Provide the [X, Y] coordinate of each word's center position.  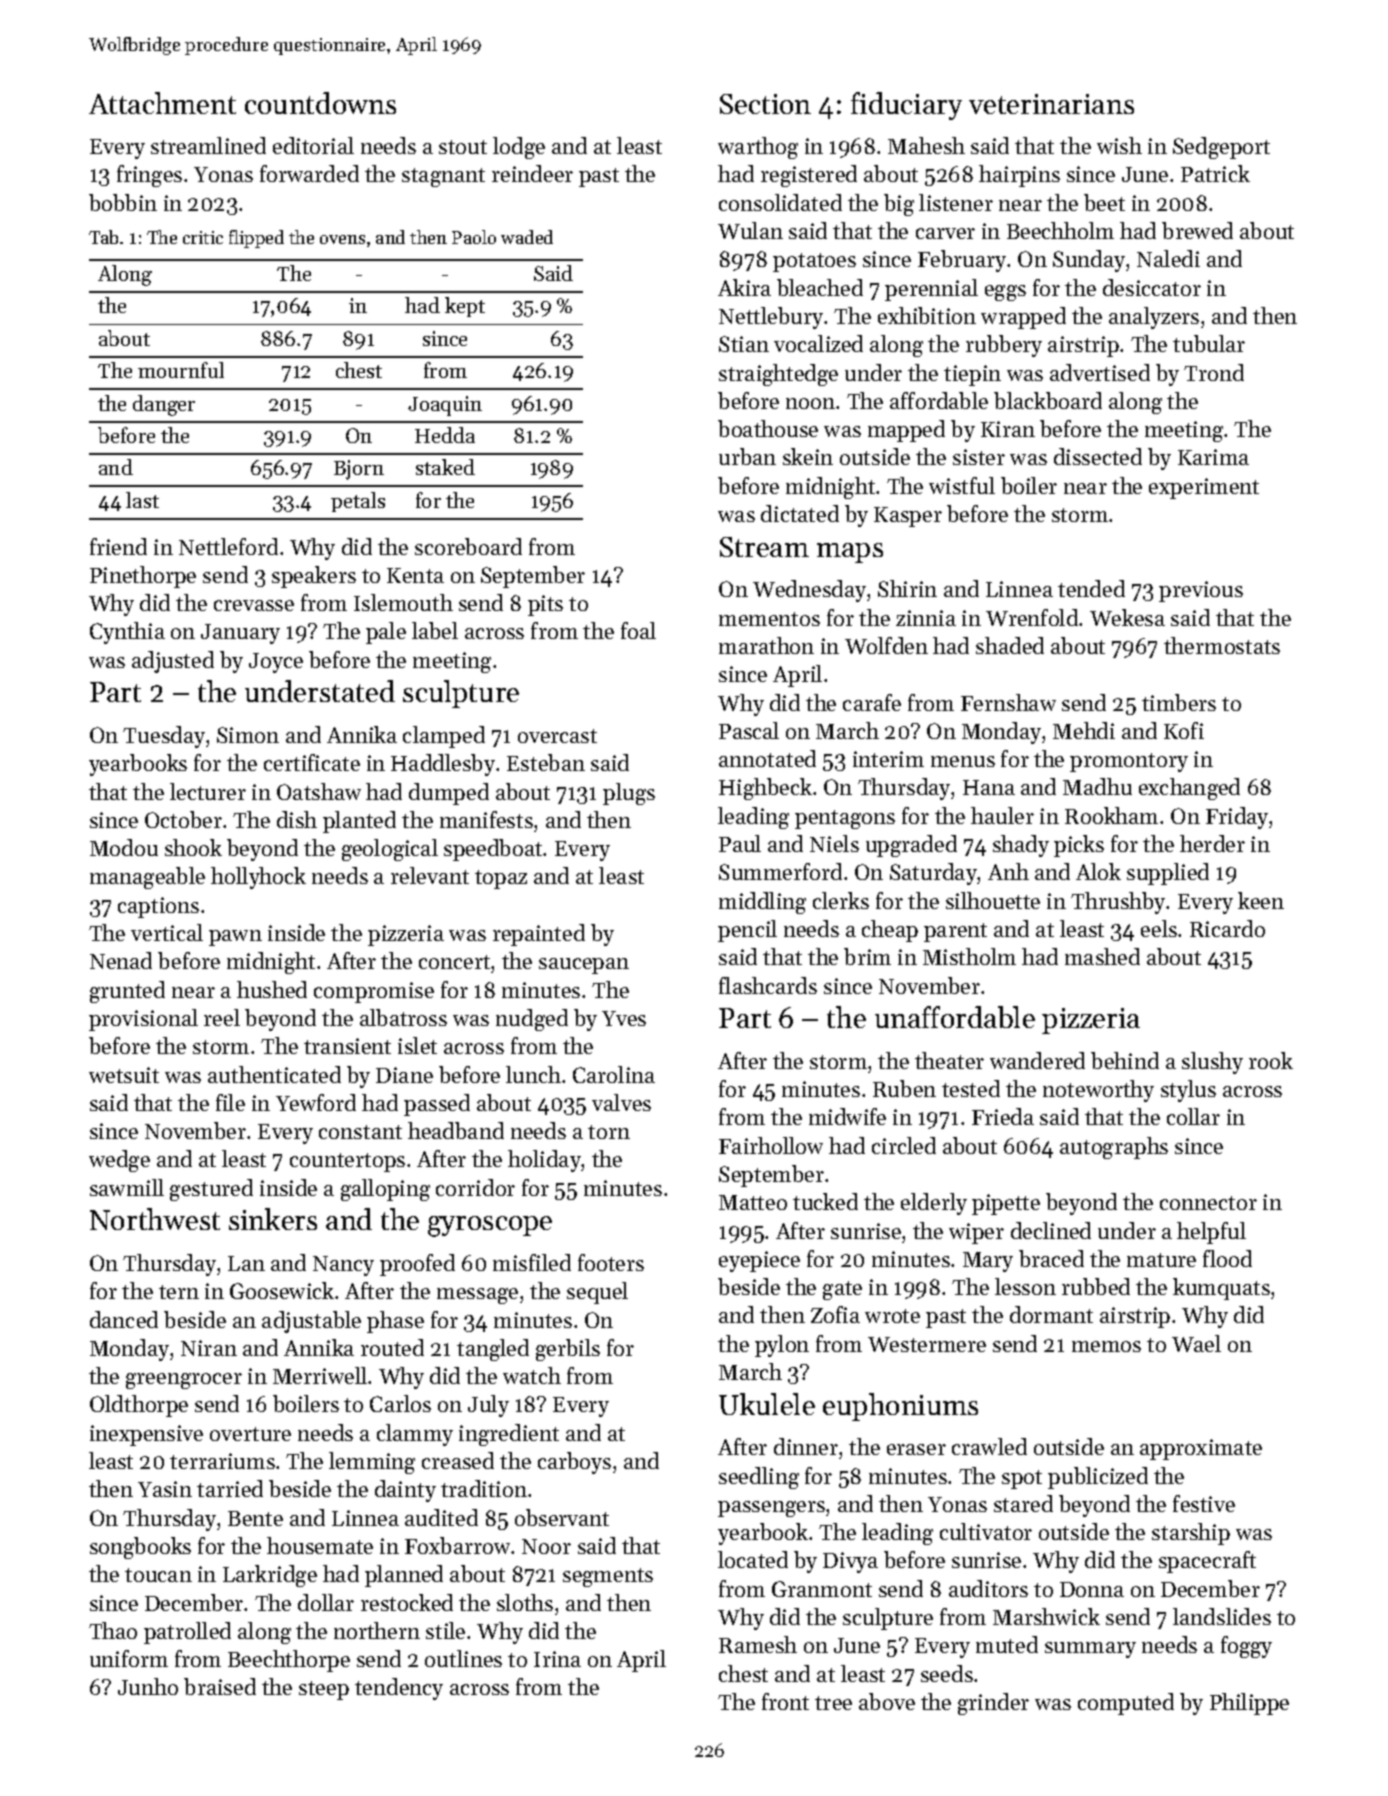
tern [179, 1292]
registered [809, 176]
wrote [892, 1316]
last [142, 500]
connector [1208, 1203]
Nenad [121, 960]
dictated [800, 513]
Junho [148, 1686]
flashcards [768, 985]
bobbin [123, 202]
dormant [1051, 1314]
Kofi [1184, 730]
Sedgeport [1221, 148]
